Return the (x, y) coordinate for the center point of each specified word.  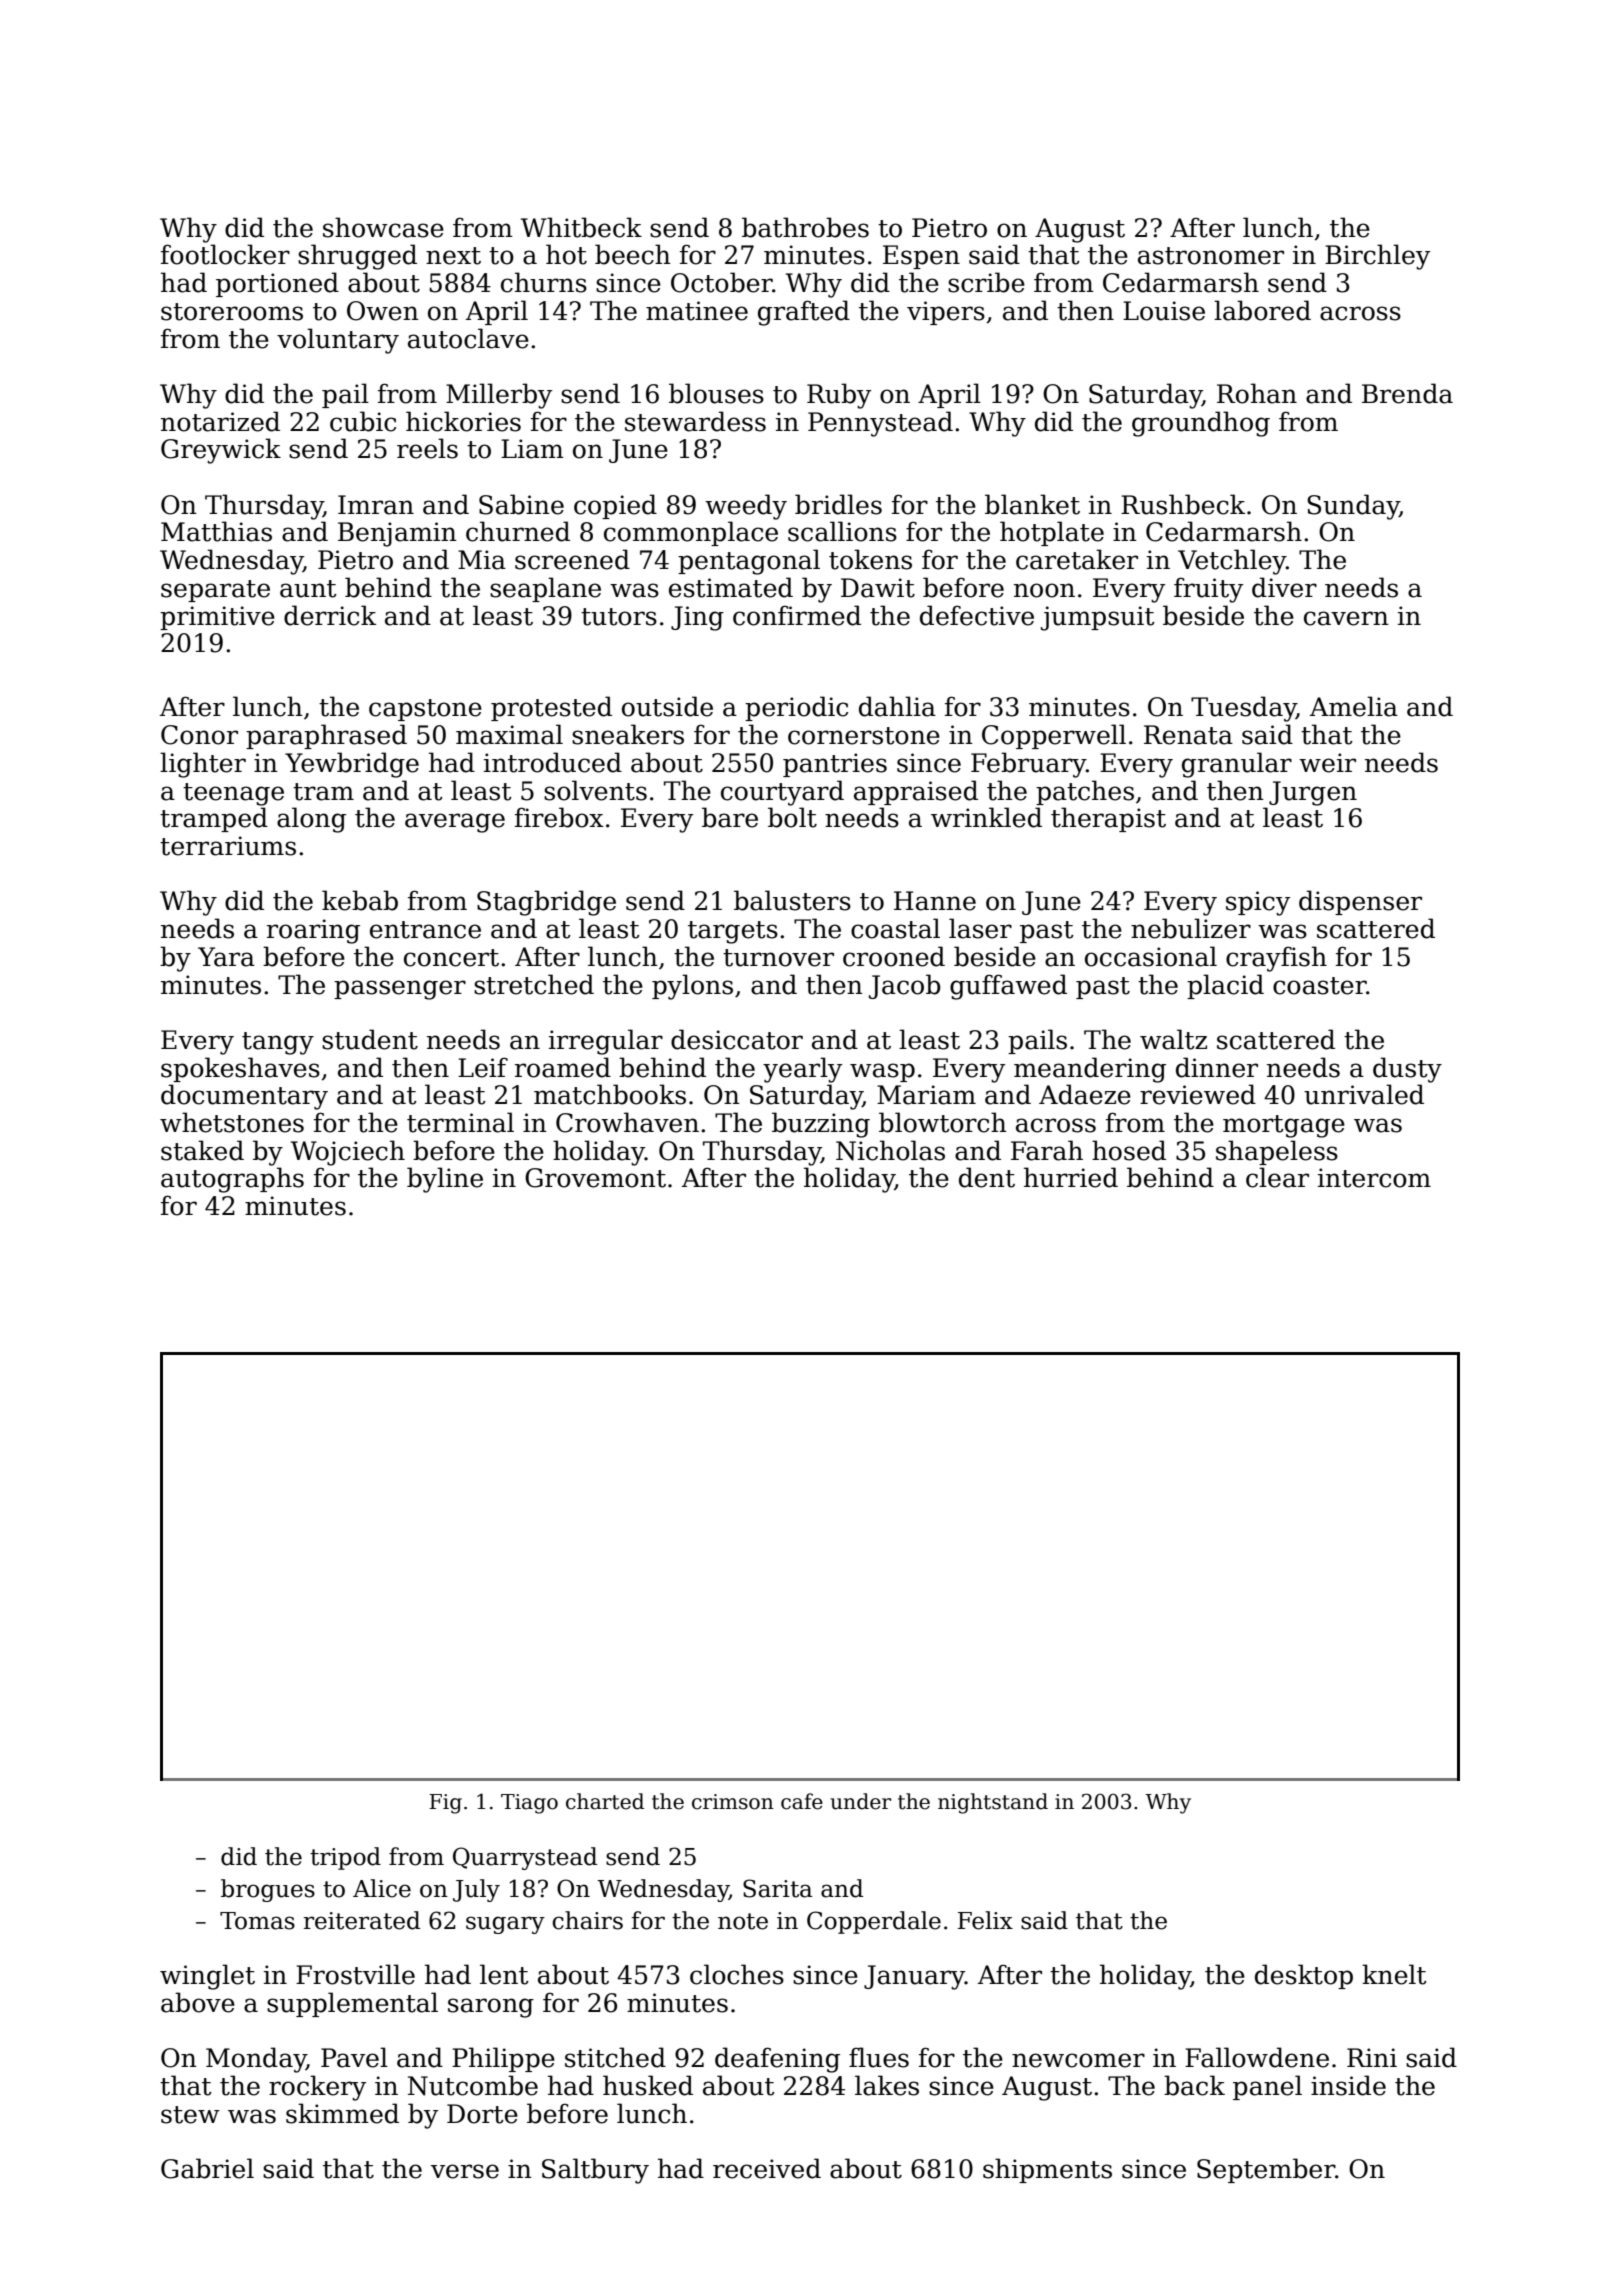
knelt (1394, 1974)
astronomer (1211, 256)
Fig (445, 1804)
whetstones (232, 1122)
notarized (220, 421)
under (860, 1801)
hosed (1129, 1150)
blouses (716, 393)
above (198, 2002)
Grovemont (595, 1178)
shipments (1047, 2170)
